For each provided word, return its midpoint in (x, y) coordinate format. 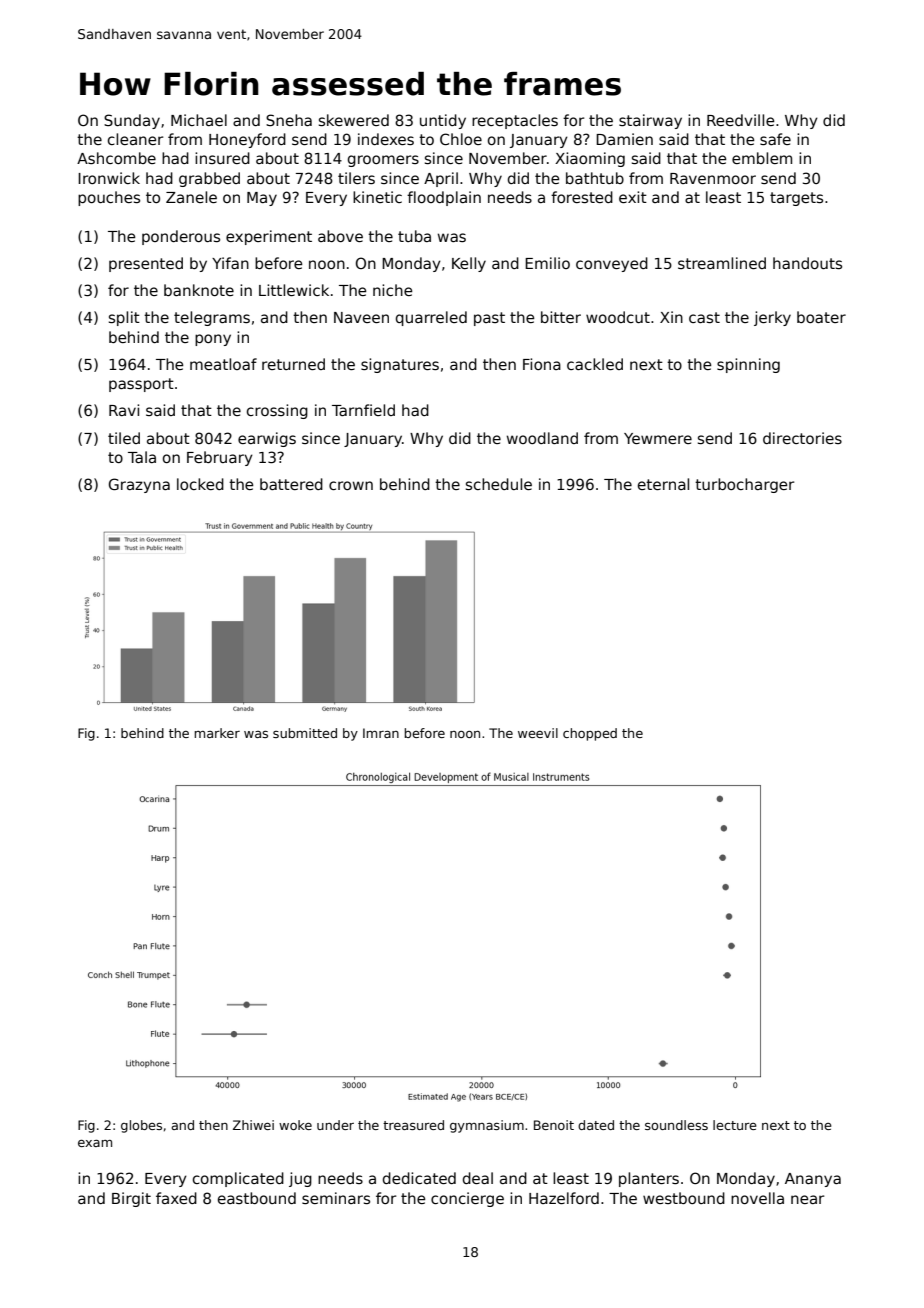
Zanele (191, 197)
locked (200, 484)
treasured (413, 1125)
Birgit (131, 1199)
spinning (748, 365)
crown (351, 485)
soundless (676, 1125)
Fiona (542, 364)
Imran (381, 733)
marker (217, 733)
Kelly (469, 264)
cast (704, 317)
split (124, 318)
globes (141, 1126)
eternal (663, 484)
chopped (590, 734)
